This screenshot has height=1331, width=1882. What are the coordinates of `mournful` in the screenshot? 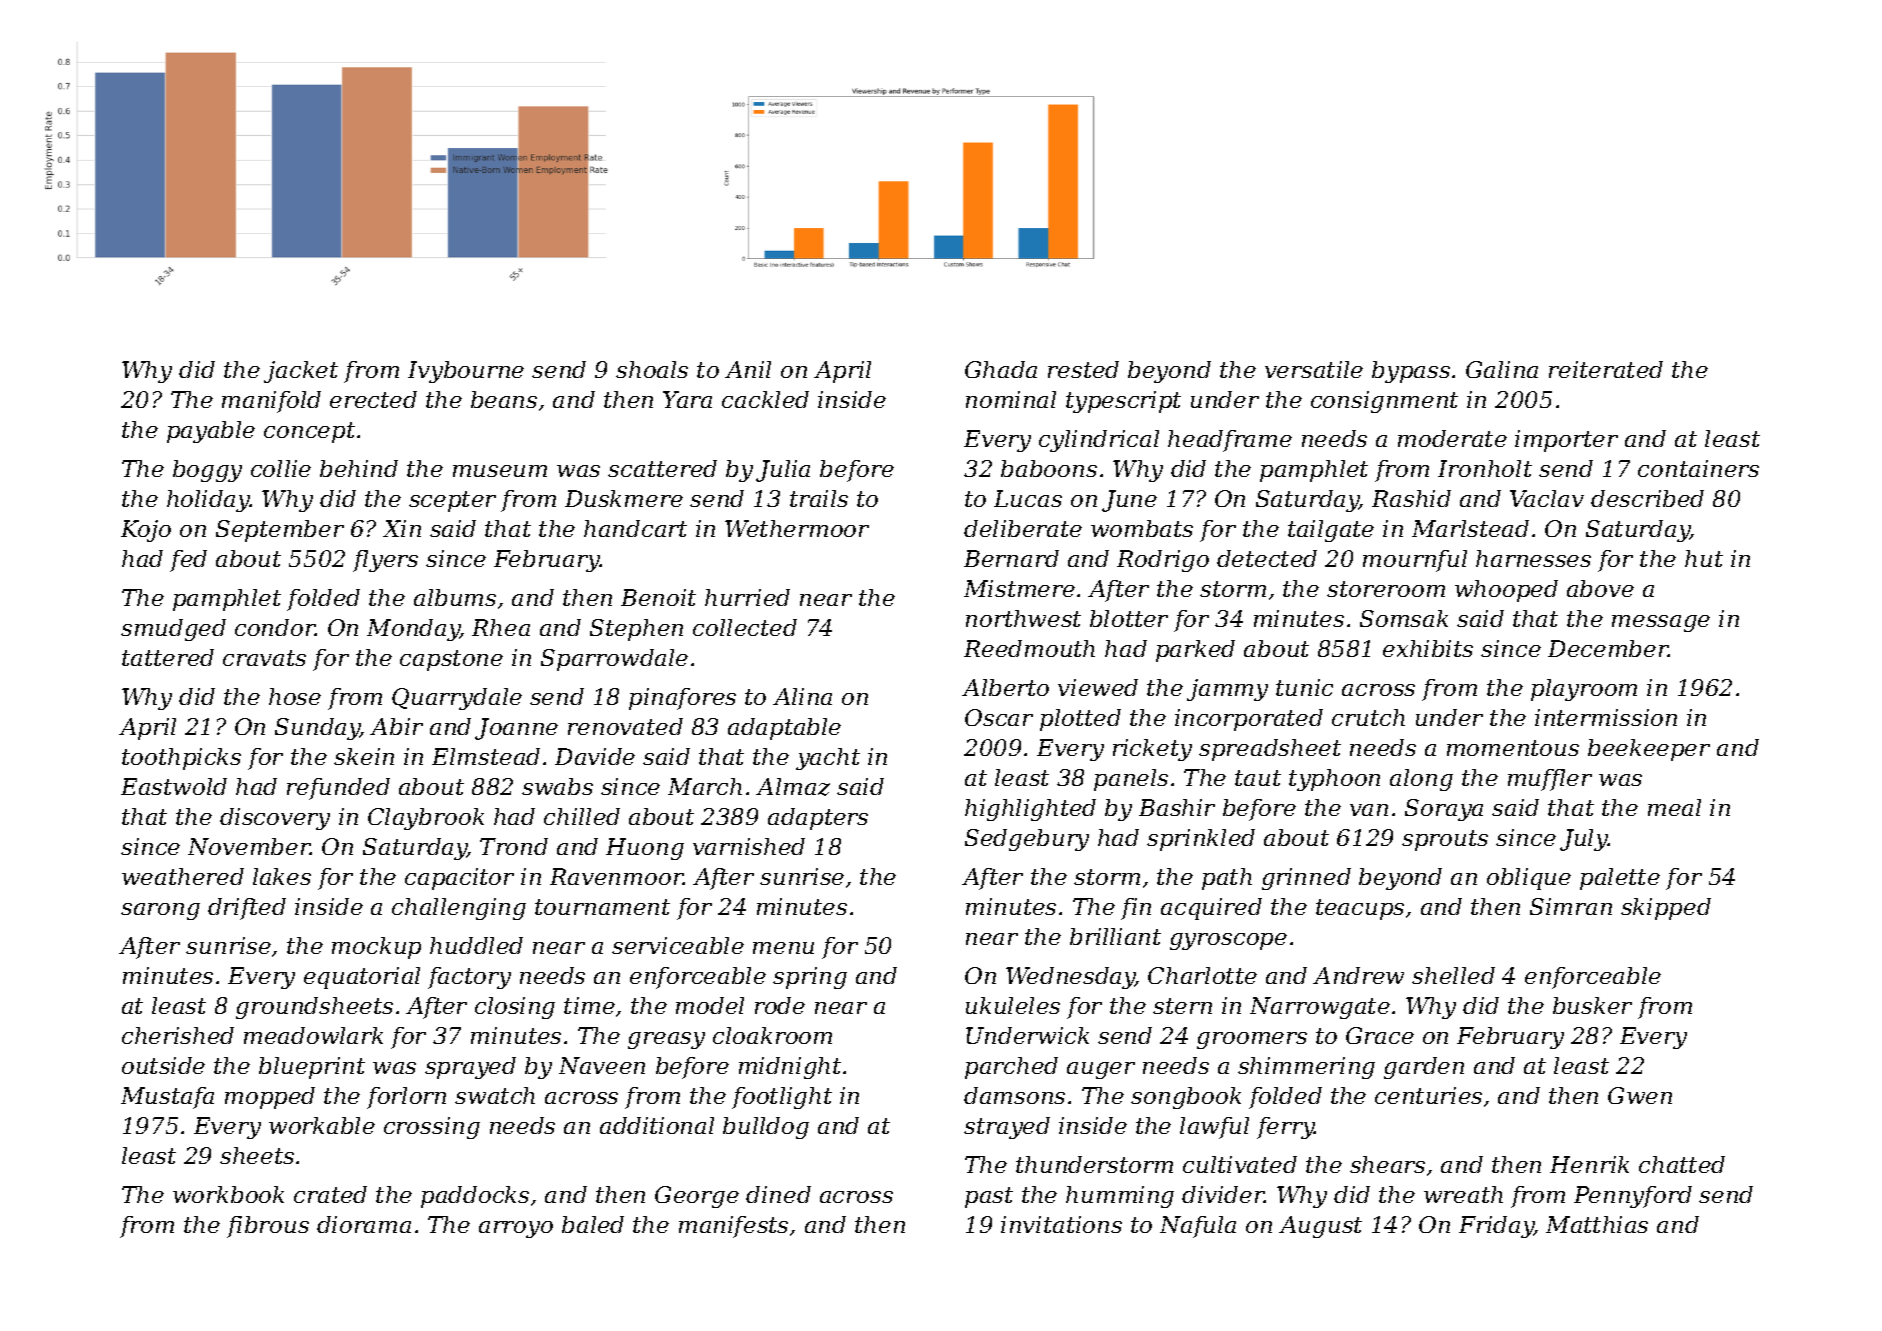 It's located at (1415, 561).
